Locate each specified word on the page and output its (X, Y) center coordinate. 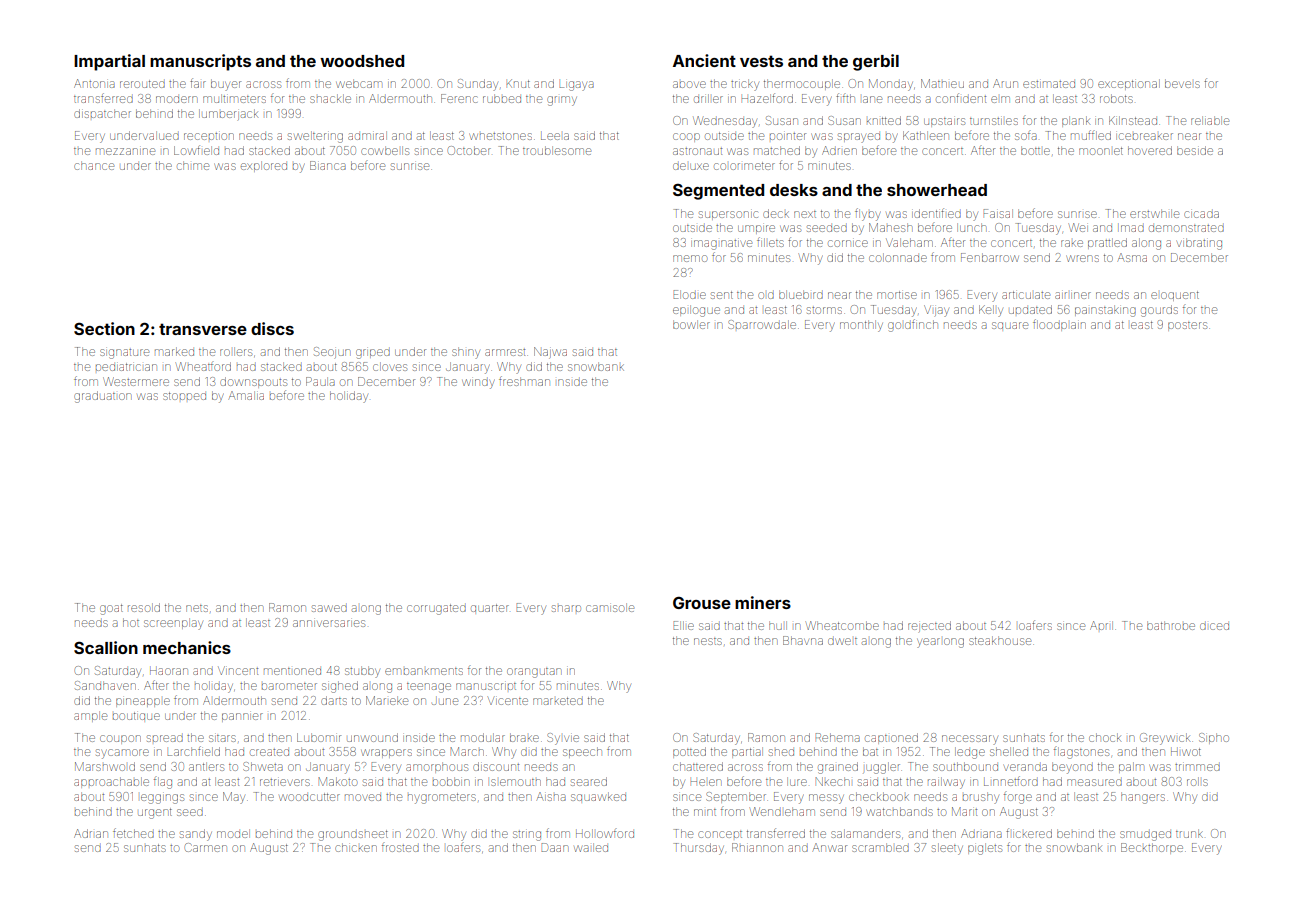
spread (165, 738)
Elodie (690, 294)
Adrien (839, 150)
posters (1187, 326)
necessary (970, 740)
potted (689, 752)
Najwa (550, 353)
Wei (1078, 227)
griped (373, 354)
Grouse (702, 603)
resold (144, 607)
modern (176, 99)
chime (193, 165)
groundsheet (353, 835)
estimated (1049, 84)
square (1010, 325)
